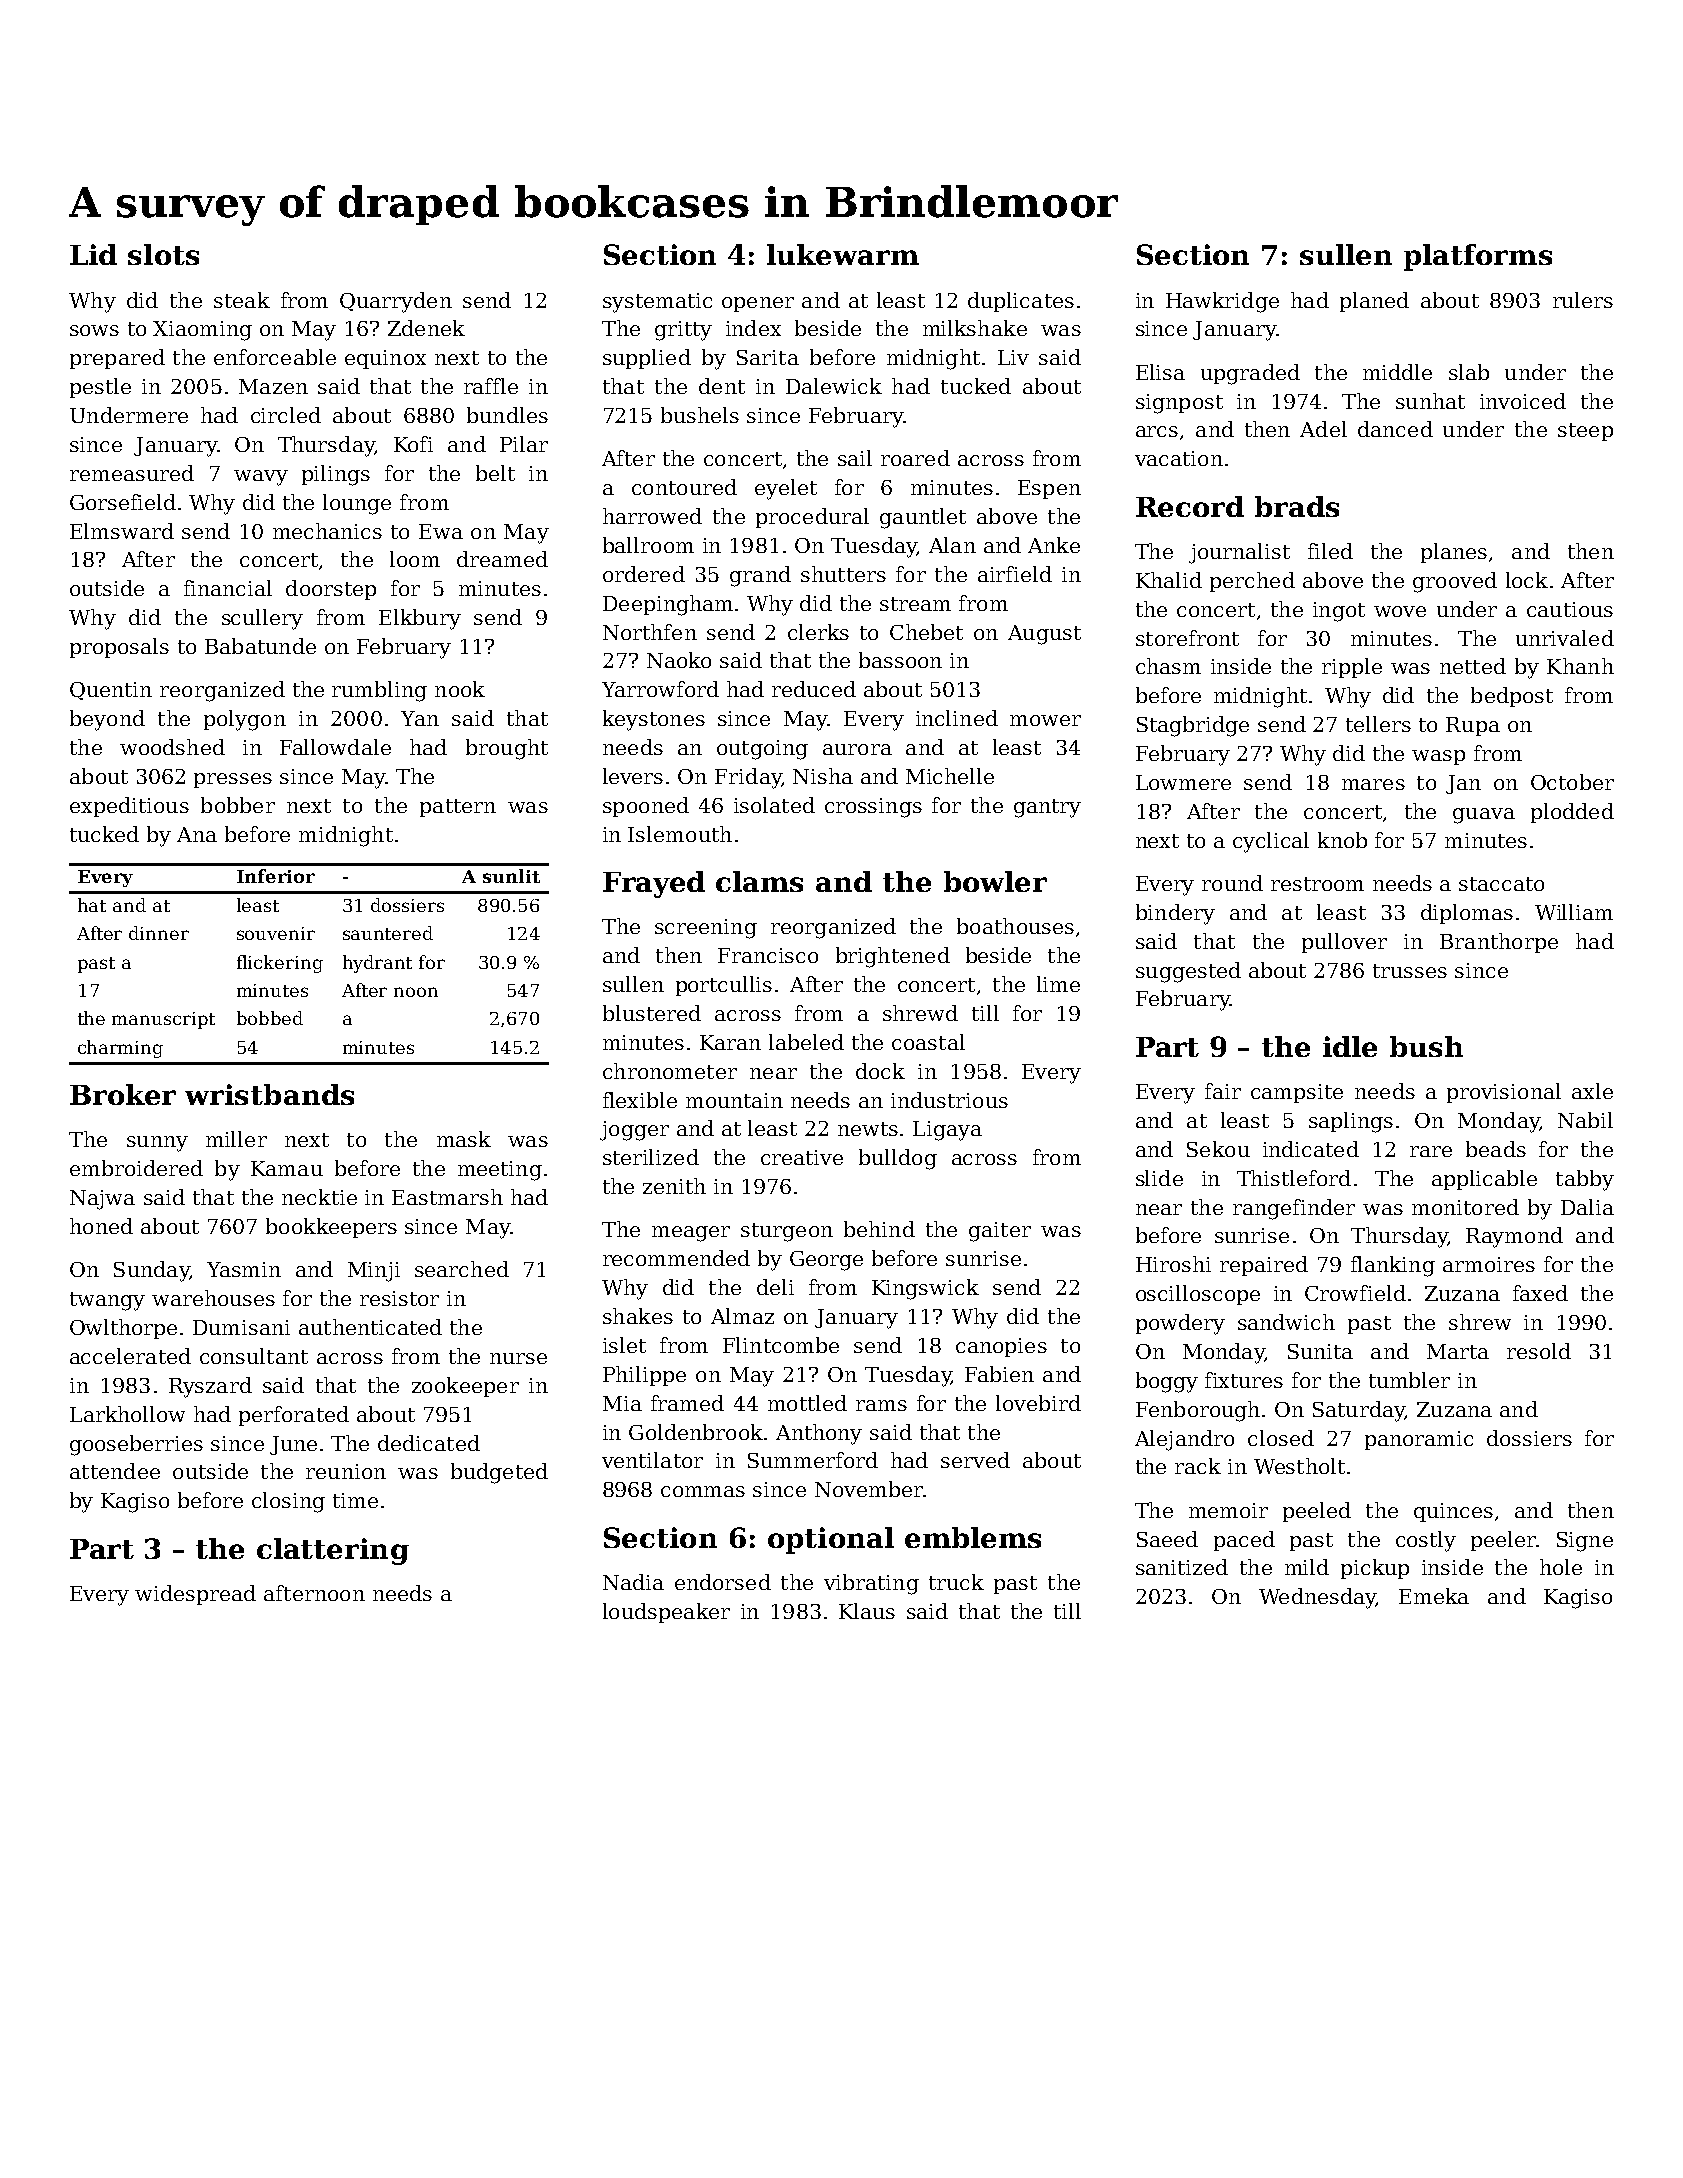 The width and height of the screenshot is (1683, 2178). What do you see at coordinates (1478, 257) in the screenshot?
I see `platforms` at bounding box center [1478, 257].
